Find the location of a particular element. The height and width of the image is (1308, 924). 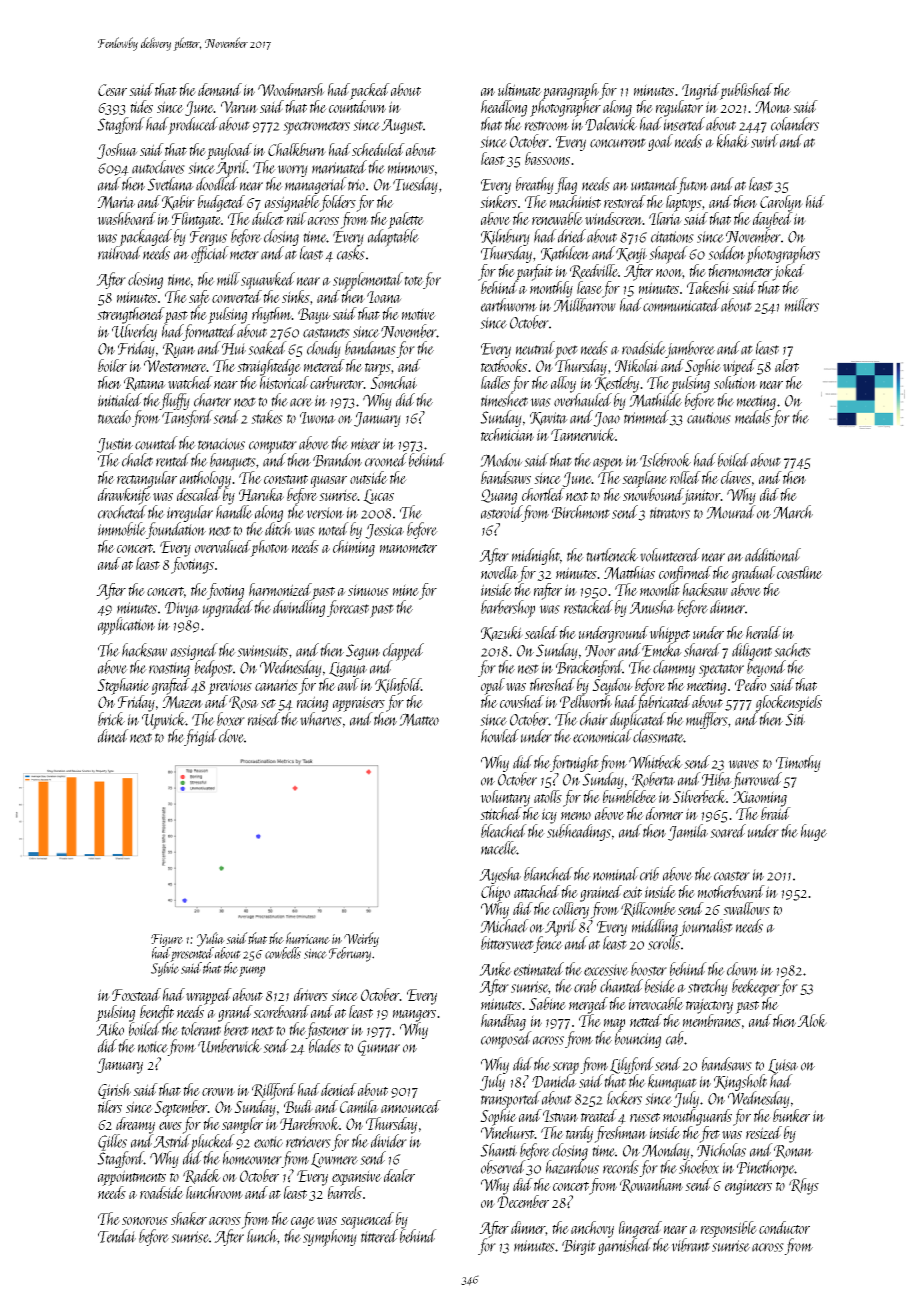

announced is located at coordinates (411, 1106).
